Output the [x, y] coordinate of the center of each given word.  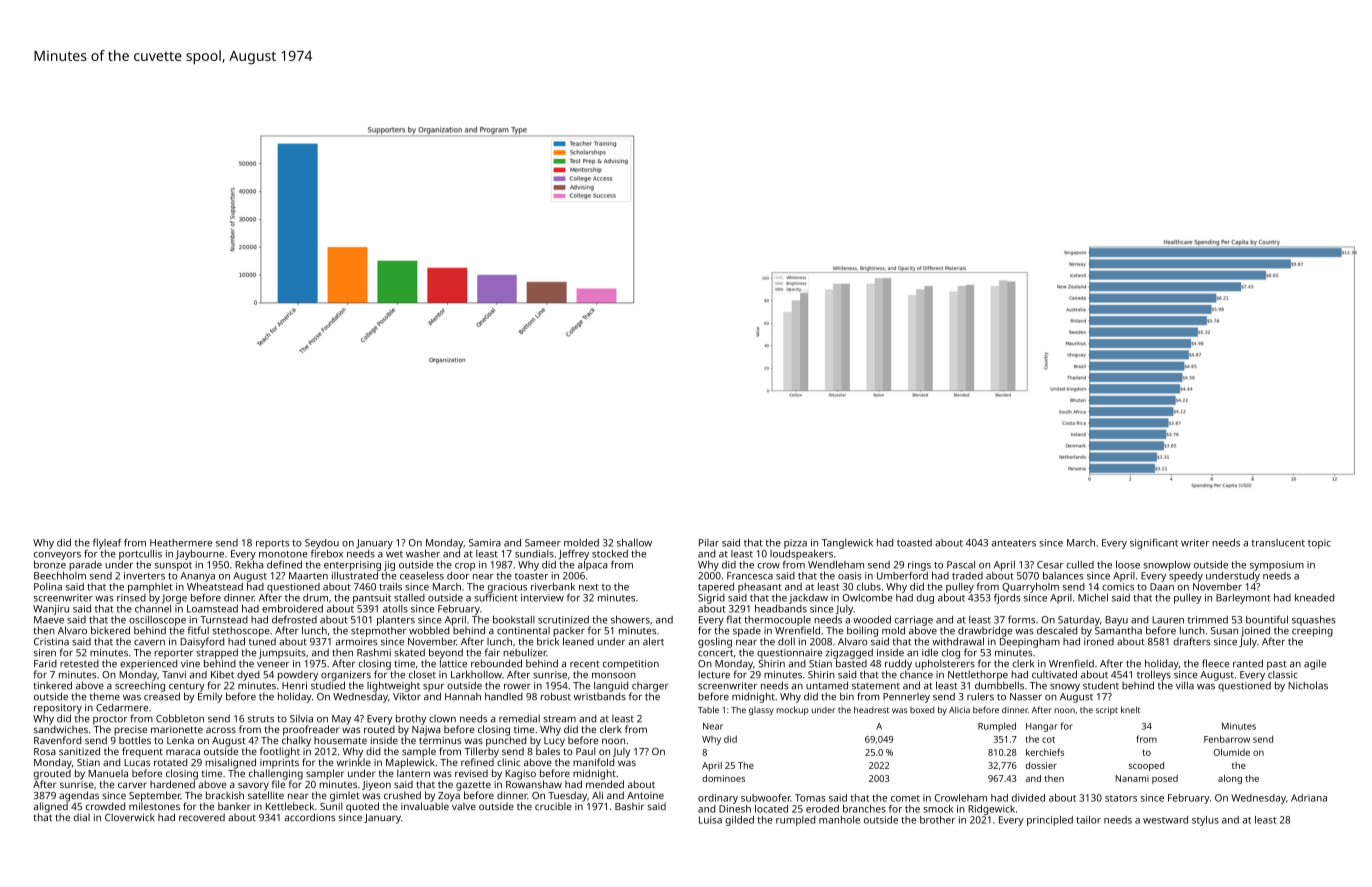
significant [1154, 543]
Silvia [301, 719]
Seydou [322, 544]
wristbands [600, 696]
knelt [1130, 709]
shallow [634, 543]
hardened [172, 784]
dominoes [723, 778]
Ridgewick [991, 810]
